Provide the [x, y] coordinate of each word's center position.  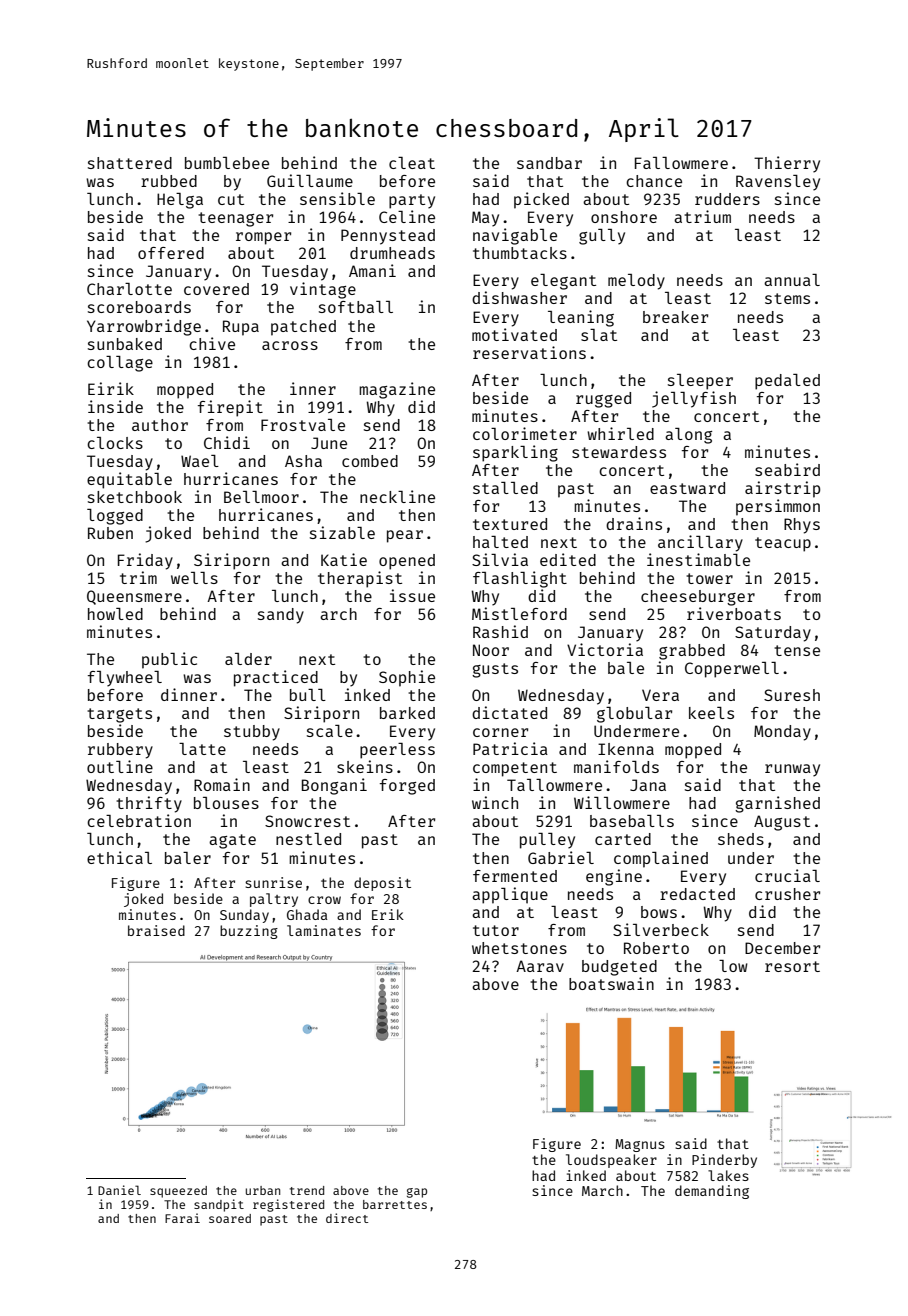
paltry [274, 900]
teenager [235, 219]
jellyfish [694, 399]
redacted [697, 894]
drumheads [392, 253]
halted [500, 542]
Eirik [111, 388]
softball [356, 307]
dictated [509, 712]
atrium [702, 216]
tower [709, 578]
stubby [252, 733]
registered [288, 1205]
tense [797, 650]
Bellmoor [261, 497]
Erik [388, 914]
